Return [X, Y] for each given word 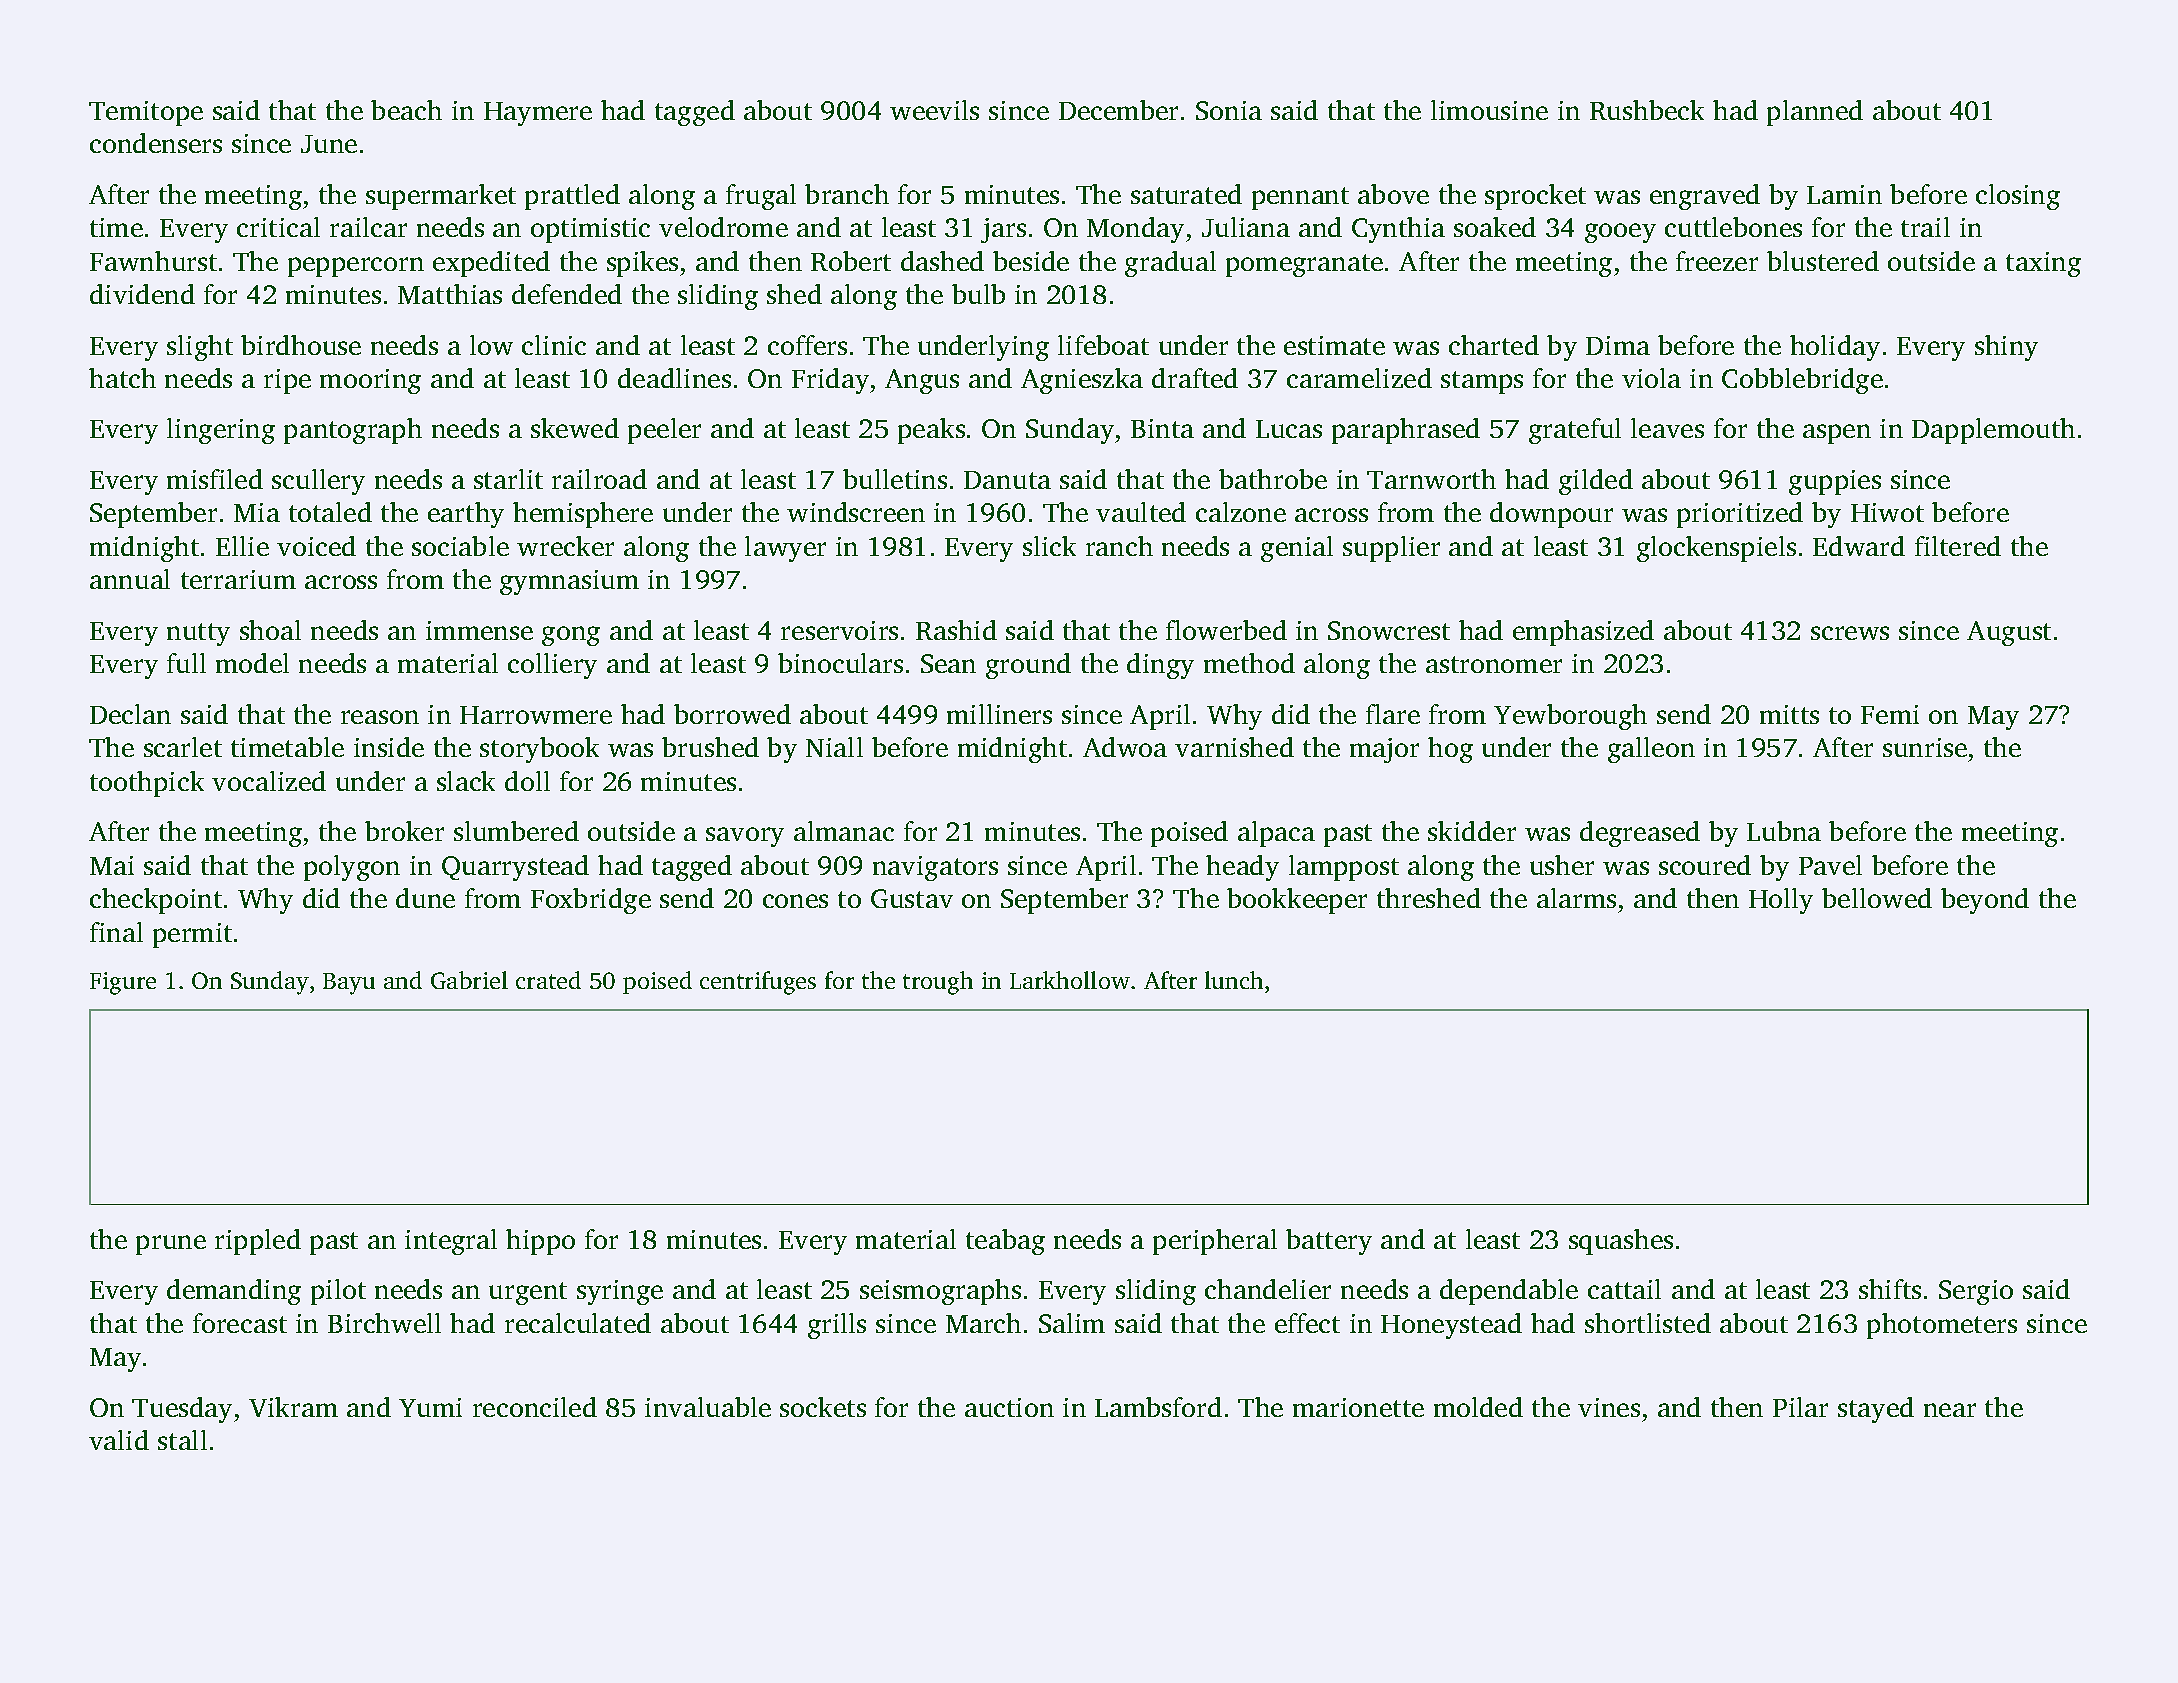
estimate [1334, 345]
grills [837, 1326]
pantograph [353, 431]
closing [2018, 197]
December [1118, 110]
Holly [1781, 901]
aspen [1837, 434]
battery [1329, 1242]
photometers [1942, 1326]
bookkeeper [1297, 901]
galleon [1651, 750]
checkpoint [156, 901]
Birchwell [384, 1323]
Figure [123, 983]
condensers [156, 143]
